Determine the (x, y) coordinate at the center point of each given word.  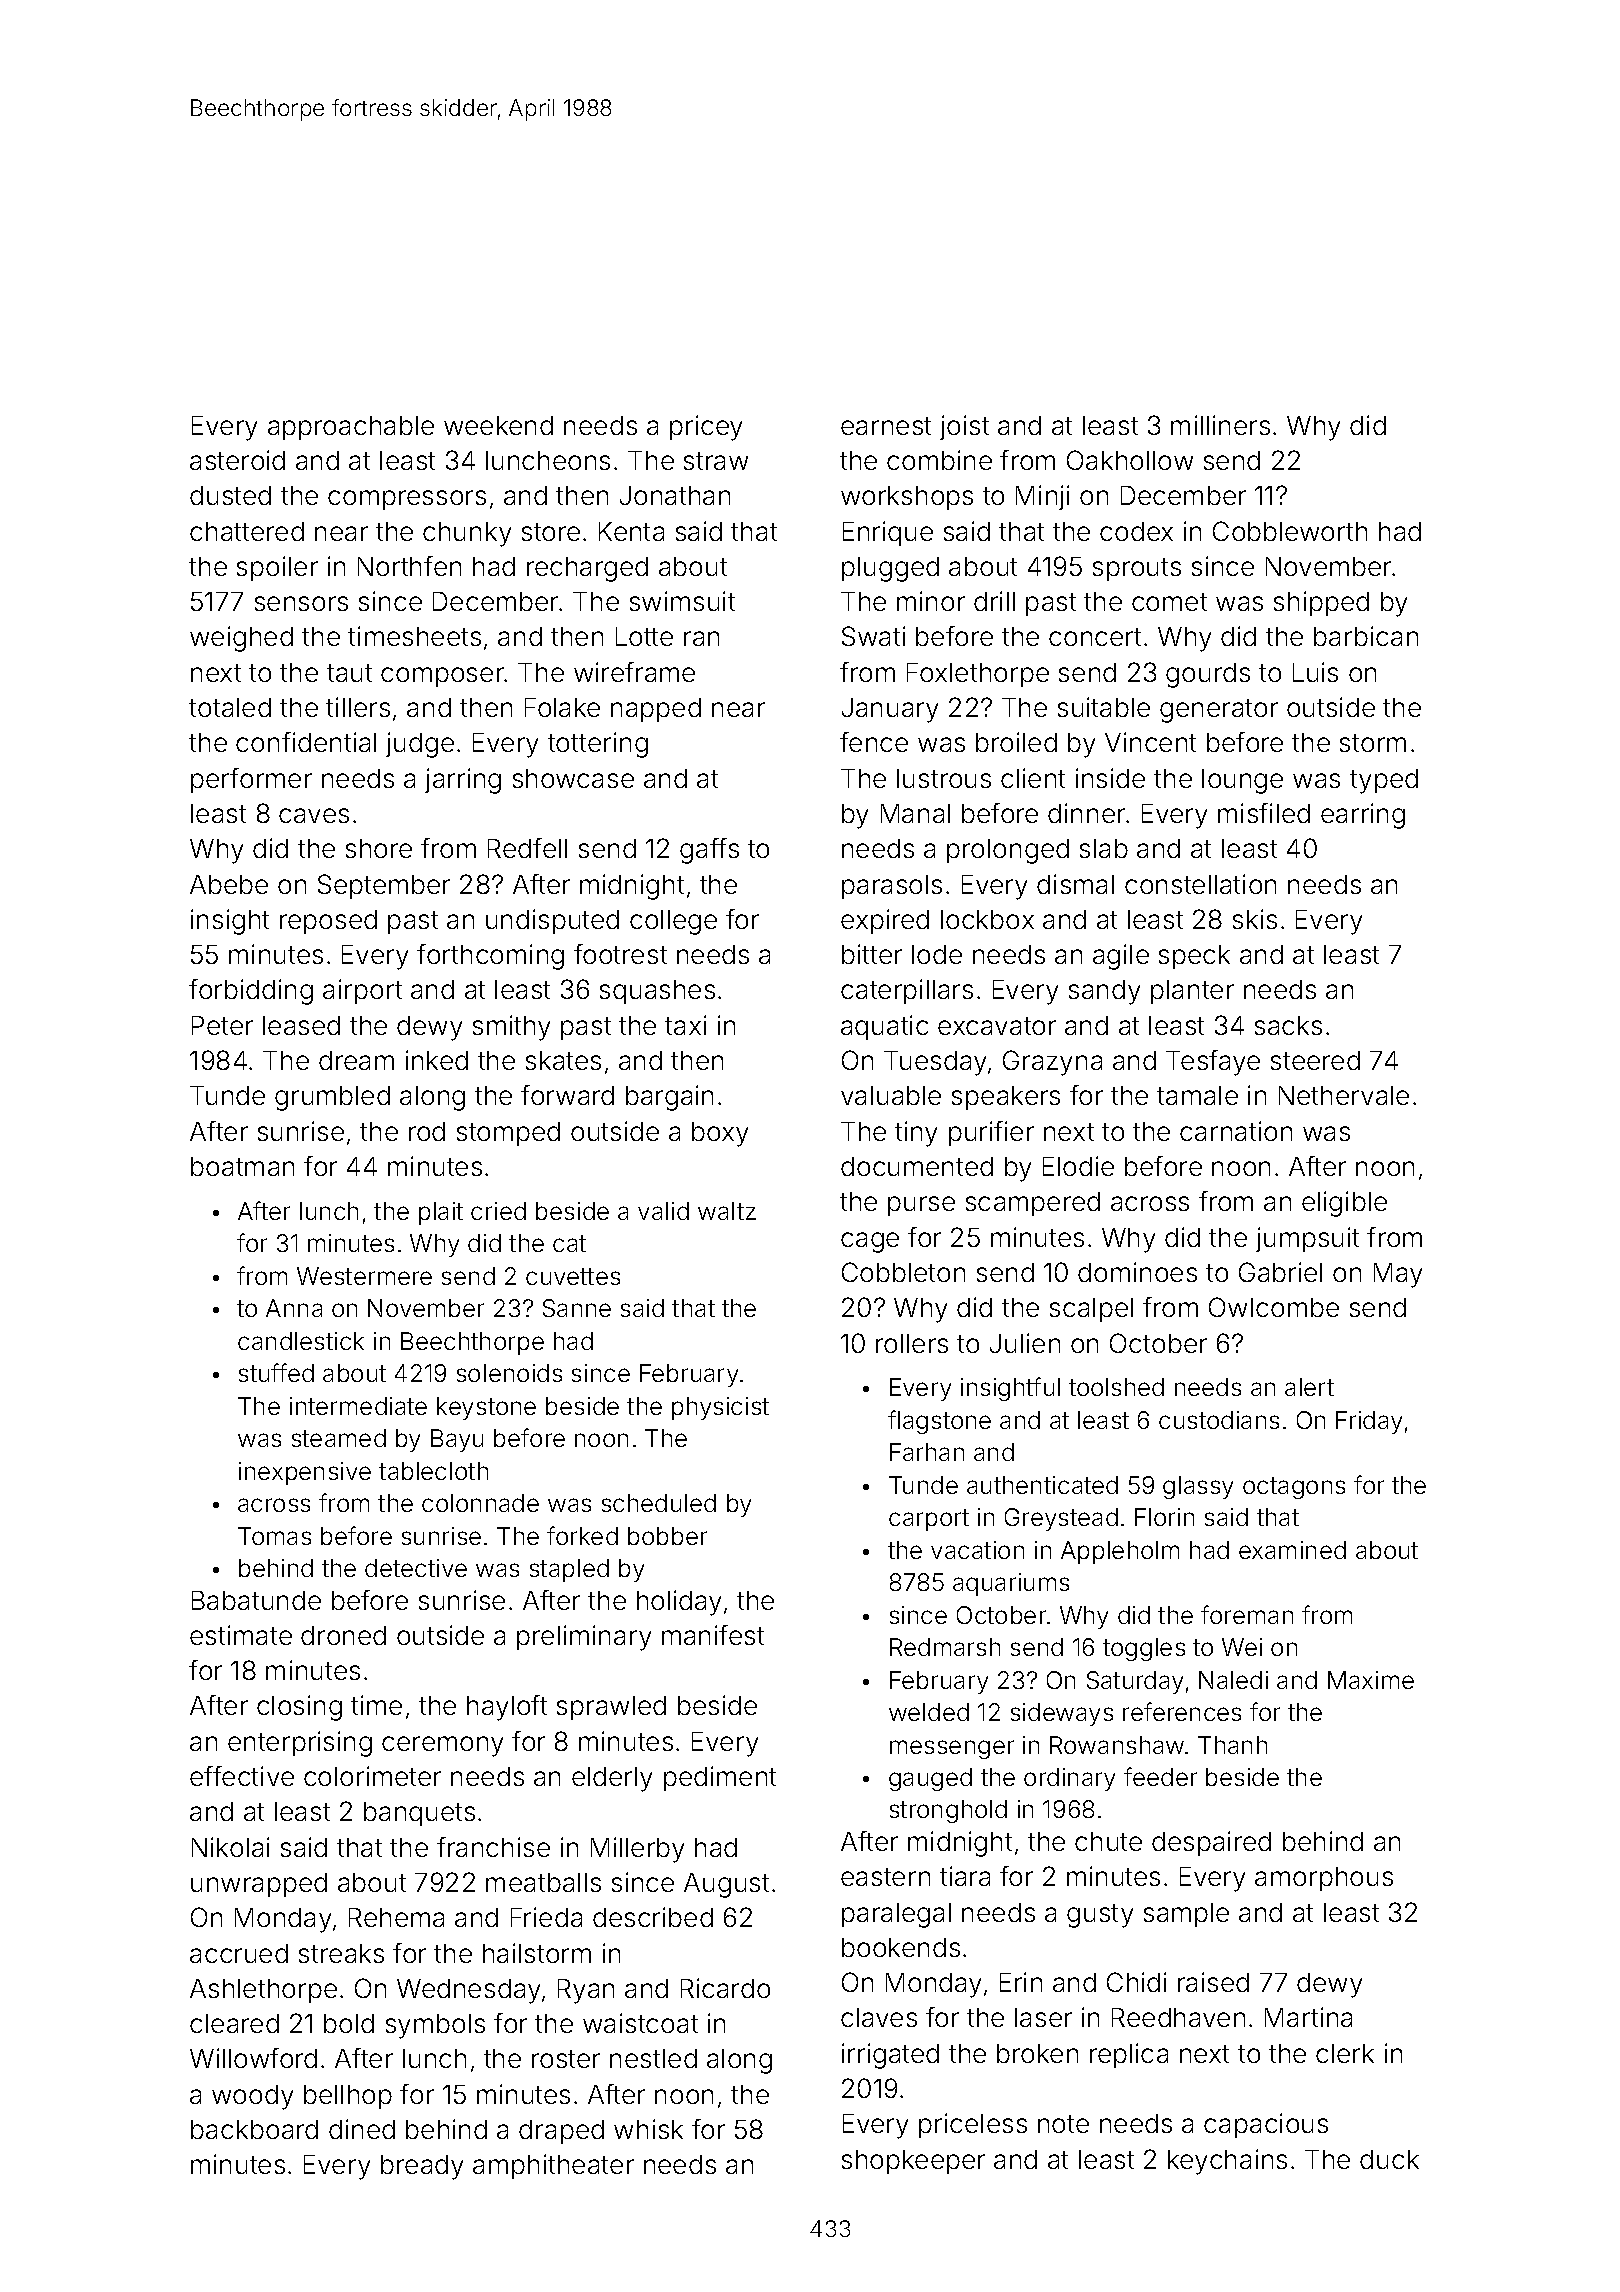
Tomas (274, 1536)
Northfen (409, 566)
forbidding (251, 992)
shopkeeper (913, 2162)
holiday (679, 1603)
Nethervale (1344, 1095)
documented (917, 1166)
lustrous (944, 778)
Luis (1315, 672)
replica (1129, 2055)
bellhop (348, 2097)
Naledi (1233, 1680)
